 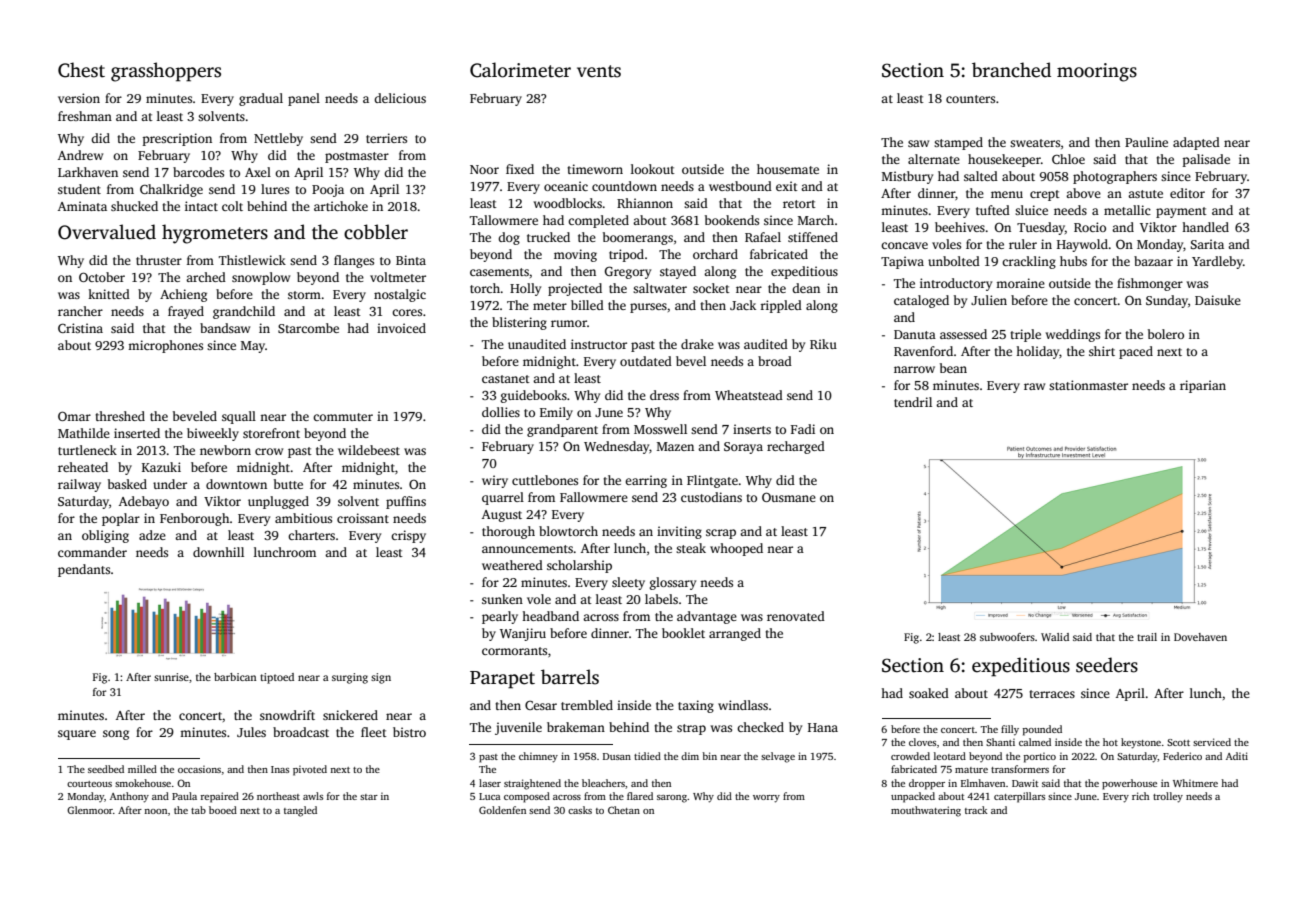 I want to click on gradual, so click(x=261, y=99).
